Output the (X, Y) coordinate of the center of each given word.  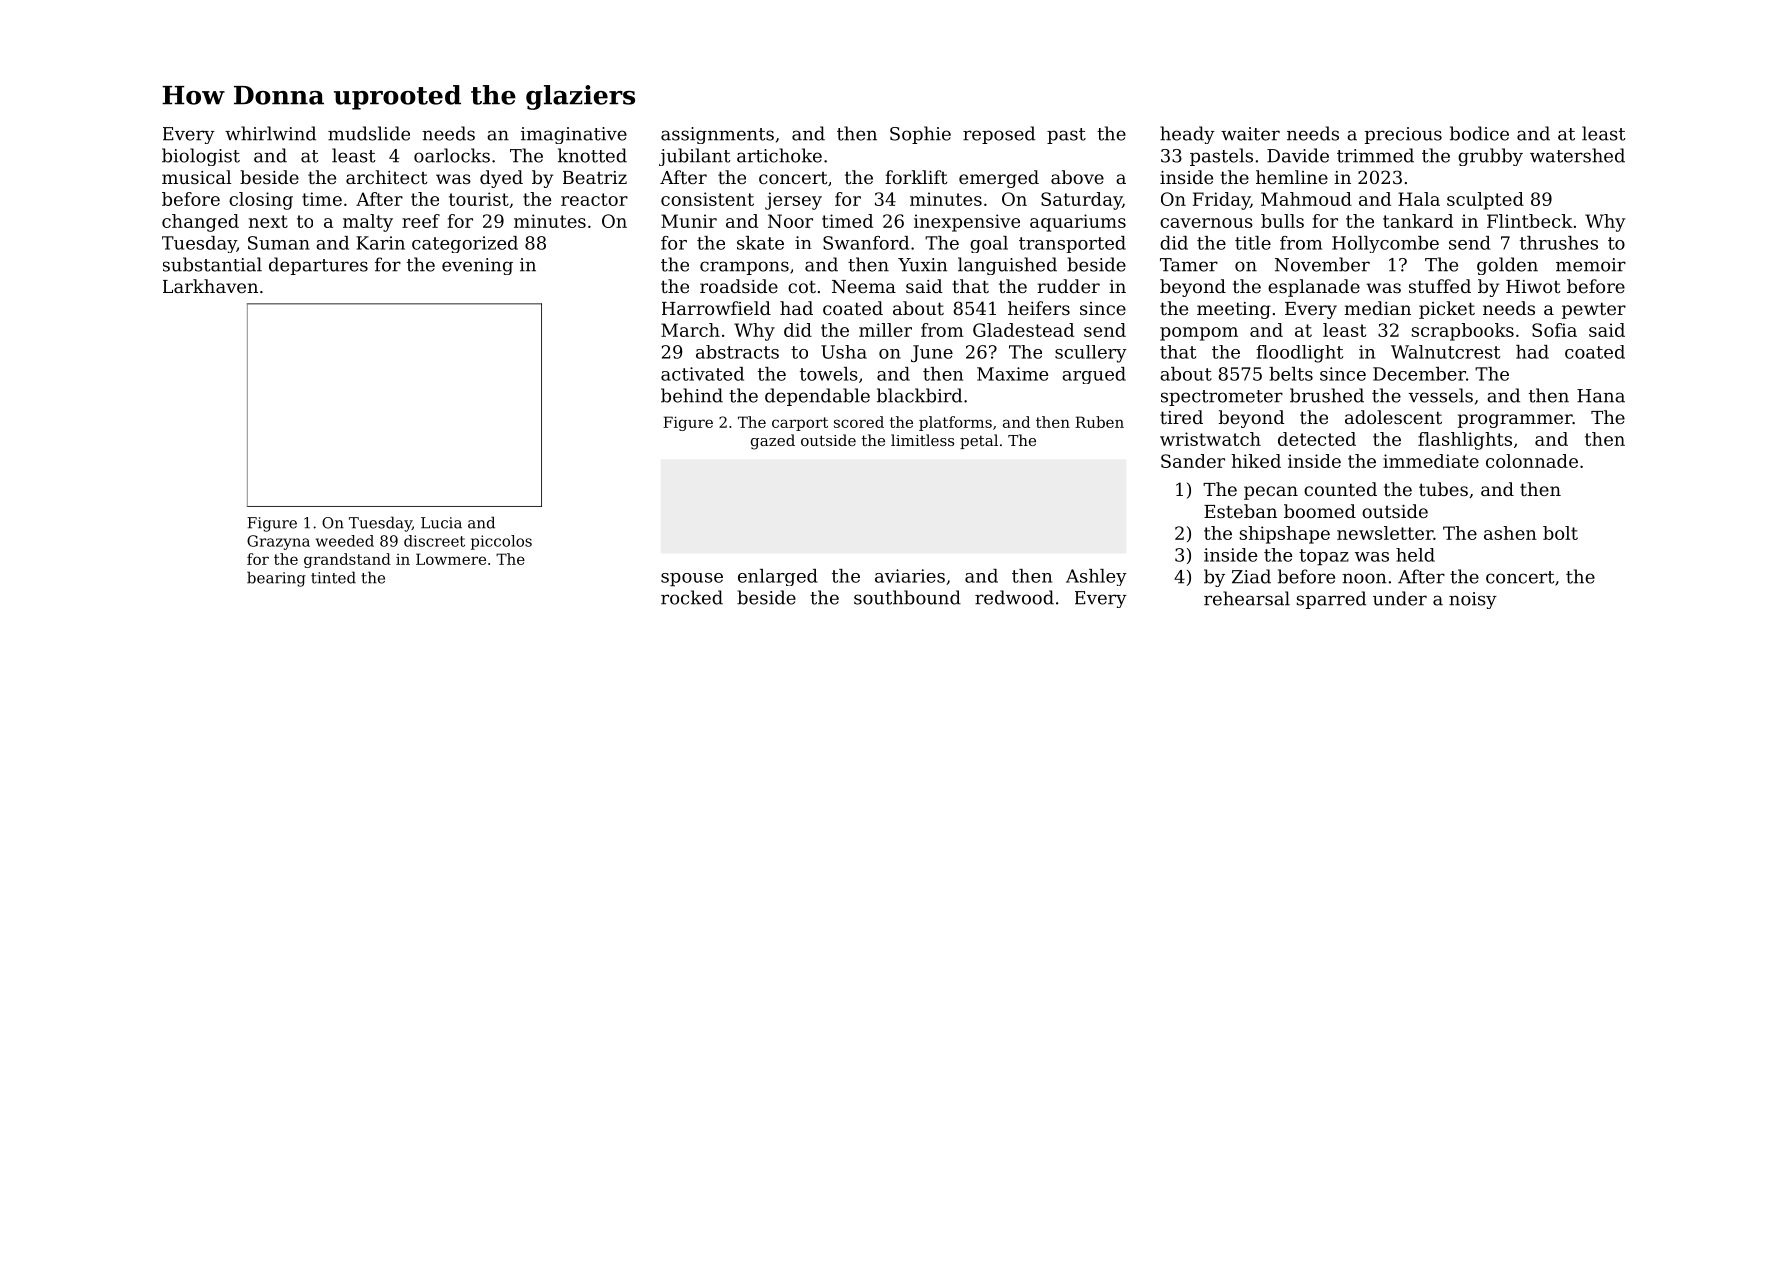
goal (989, 244)
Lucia (441, 523)
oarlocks (452, 155)
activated (702, 374)
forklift (916, 177)
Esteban (1240, 511)
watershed (1577, 155)
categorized (465, 244)
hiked (1256, 461)
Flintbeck (1529, 221)
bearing (276, 579)
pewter (1594, 310)
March (690, 330)
